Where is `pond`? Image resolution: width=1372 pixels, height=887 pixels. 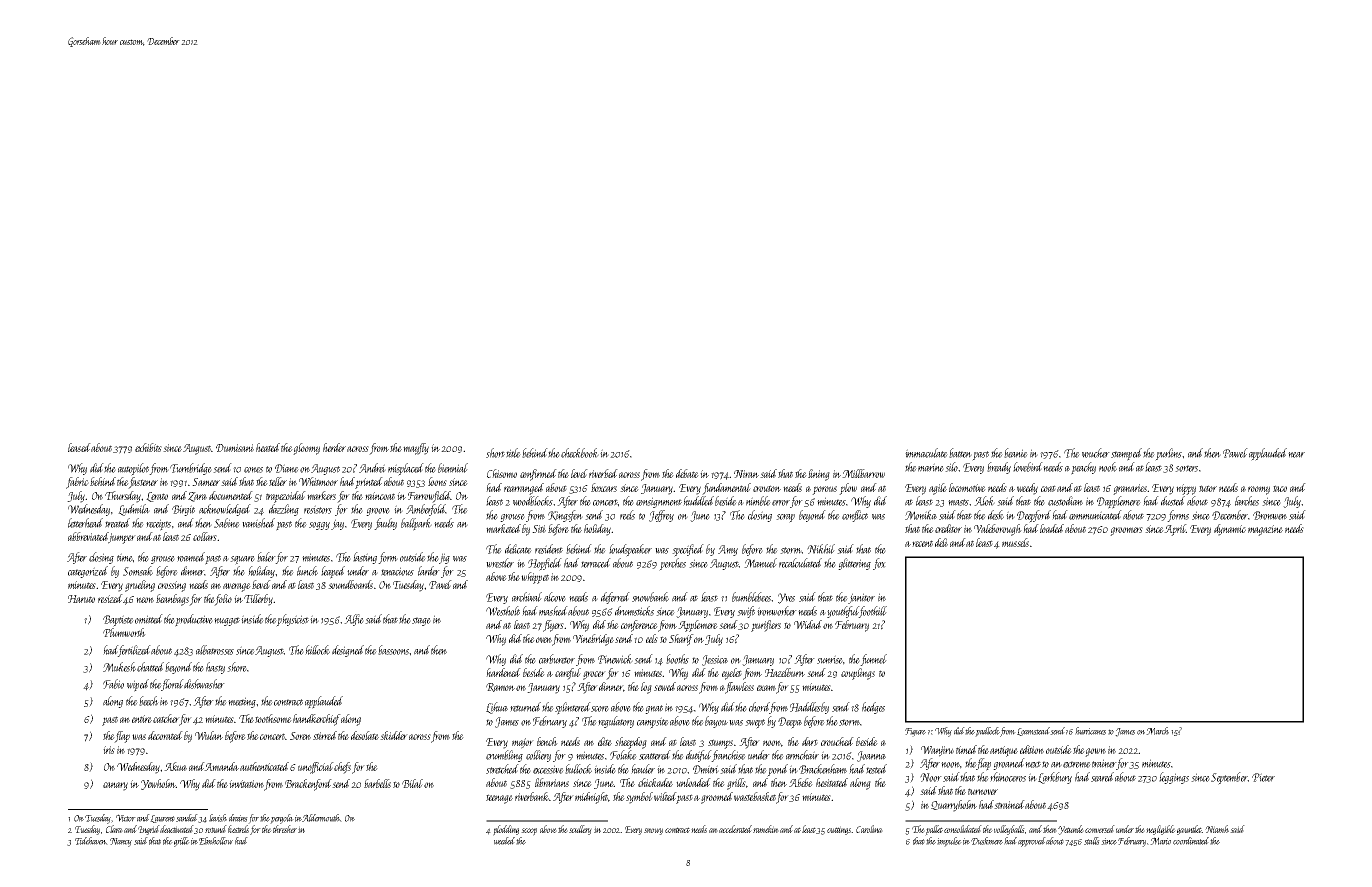 pond is located at coordinates (777, 770).
